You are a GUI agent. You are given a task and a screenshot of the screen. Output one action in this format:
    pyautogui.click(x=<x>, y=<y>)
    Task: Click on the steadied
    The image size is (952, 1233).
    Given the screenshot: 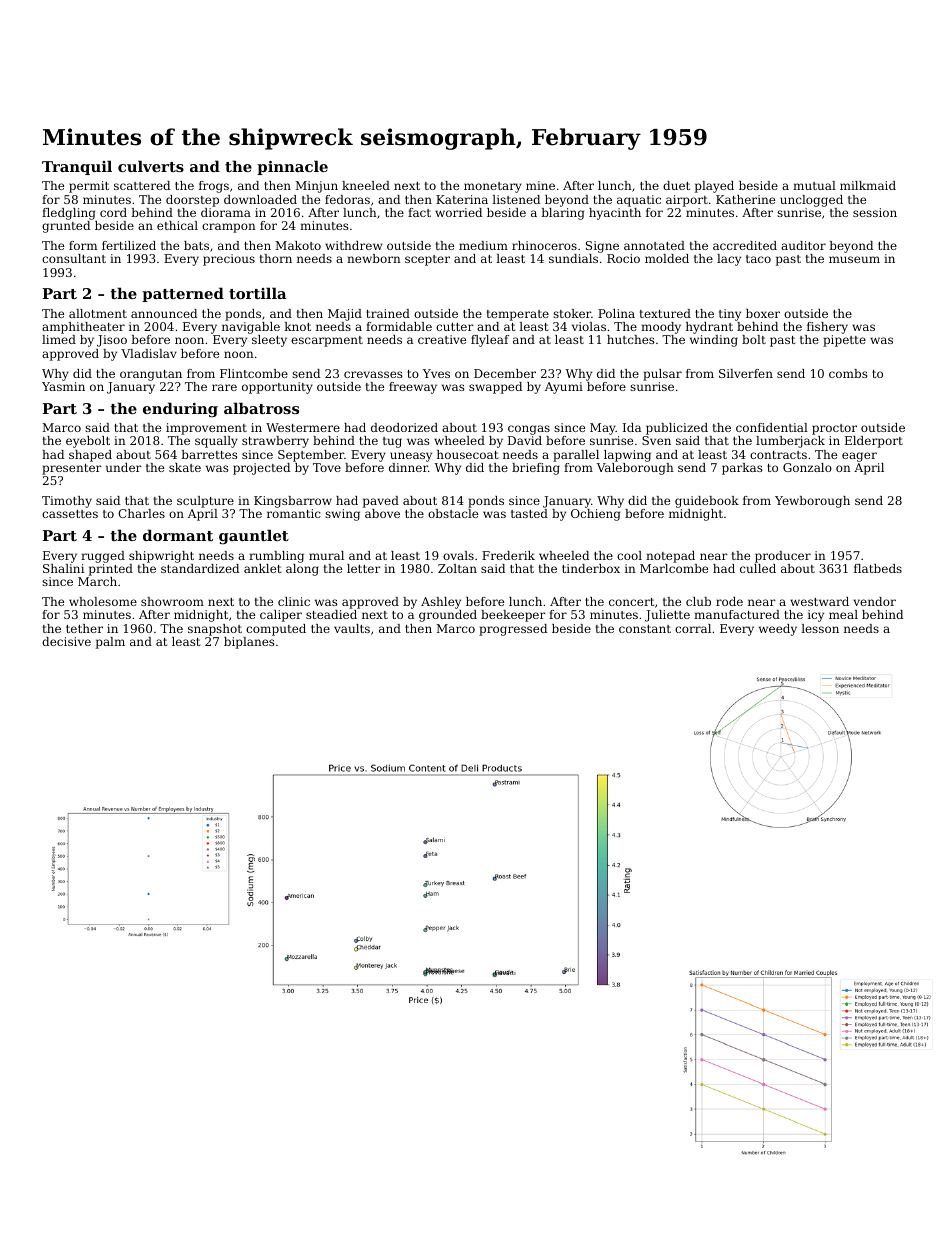 What is the action you would take?
    pyautogui.click(x=331, y=614)
